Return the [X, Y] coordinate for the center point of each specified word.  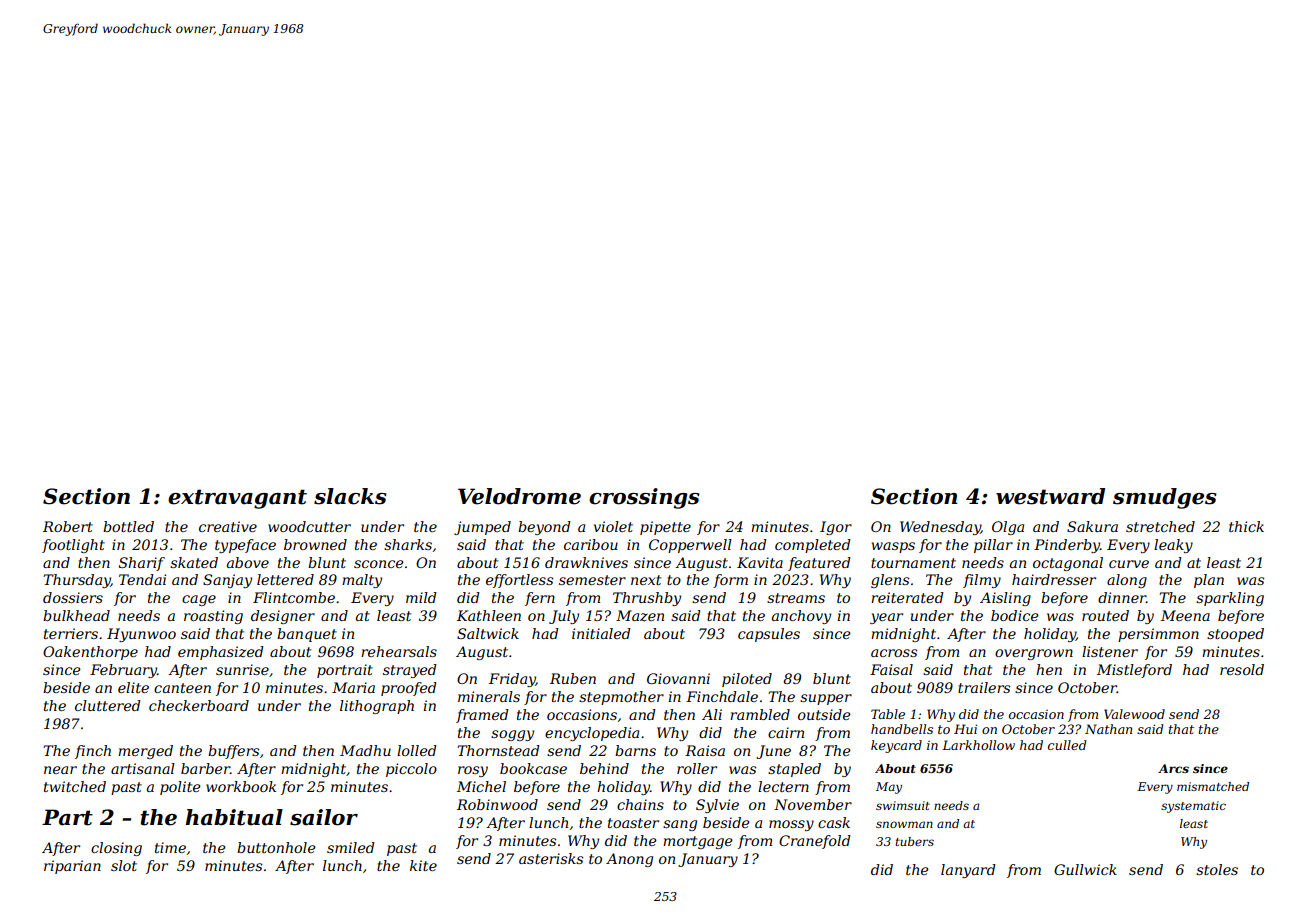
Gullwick [1085, 869]
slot [124, 865]
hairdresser [1054, 579]
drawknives [586, 562]
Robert [68, 526]
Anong [629, 860]
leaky [1173, 546]
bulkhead [76, 615]
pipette [665, 528]
